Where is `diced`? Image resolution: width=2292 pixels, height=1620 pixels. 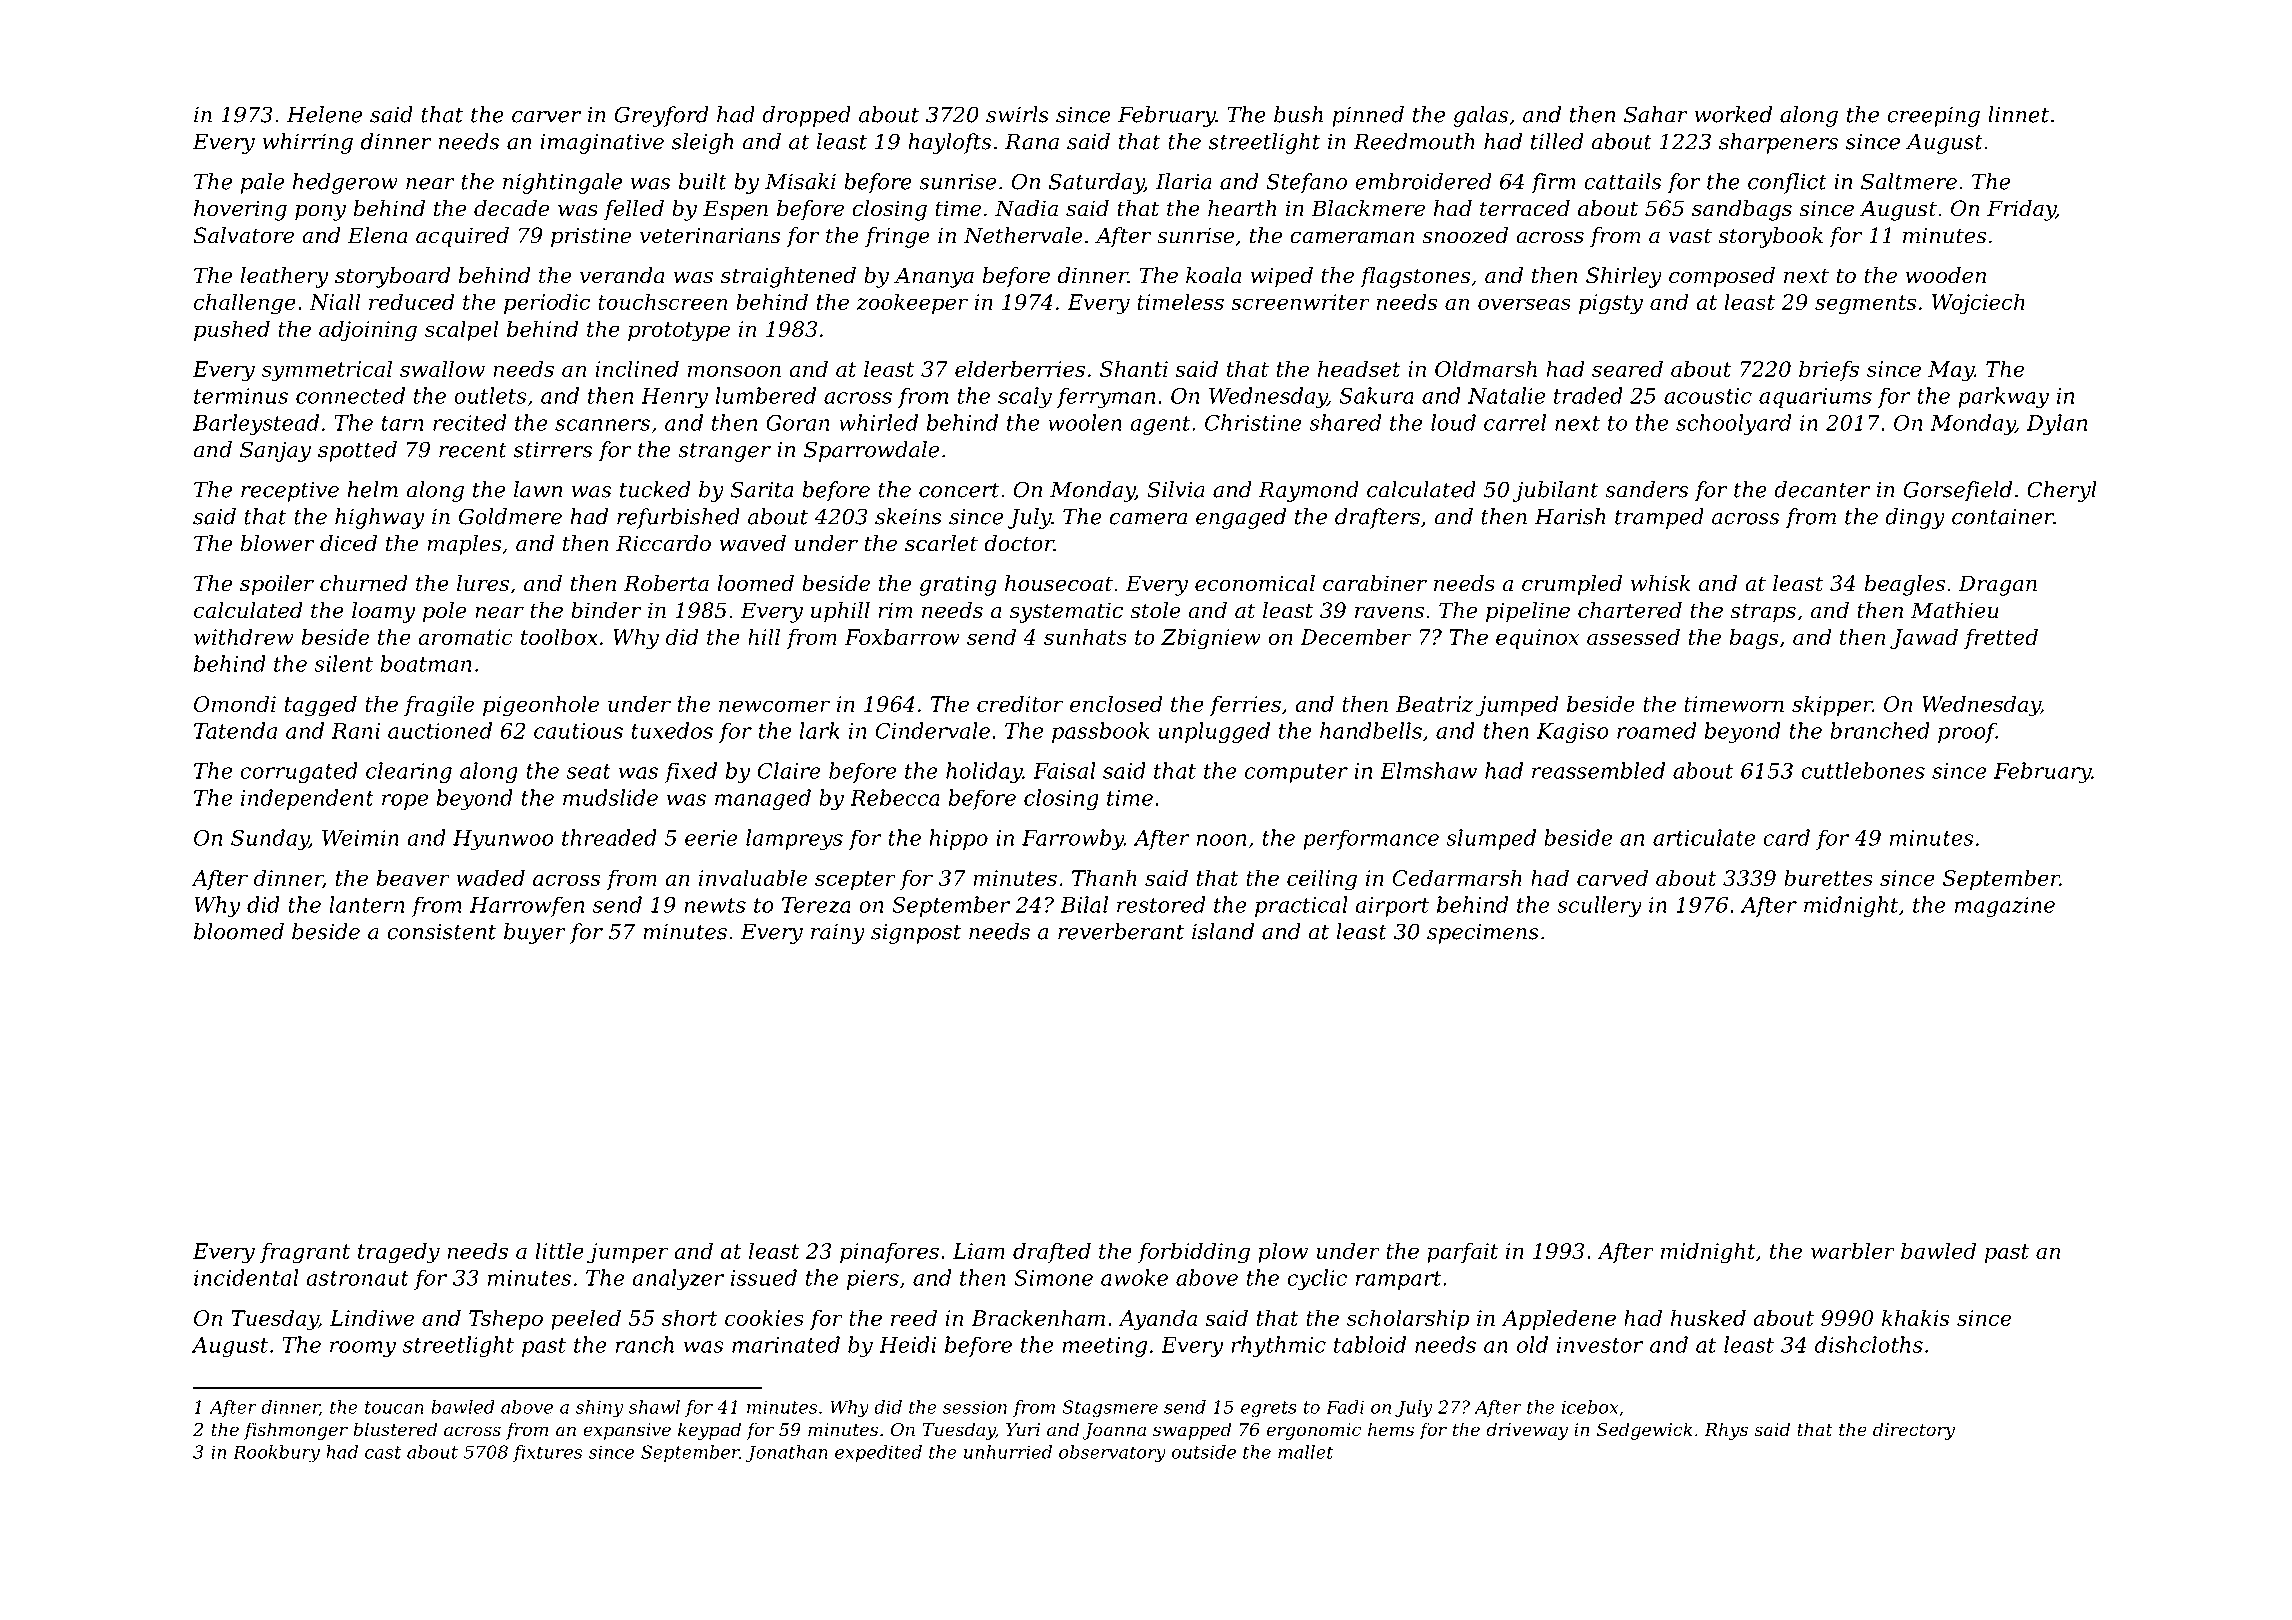
diced is located at coordinates (348, 543).
